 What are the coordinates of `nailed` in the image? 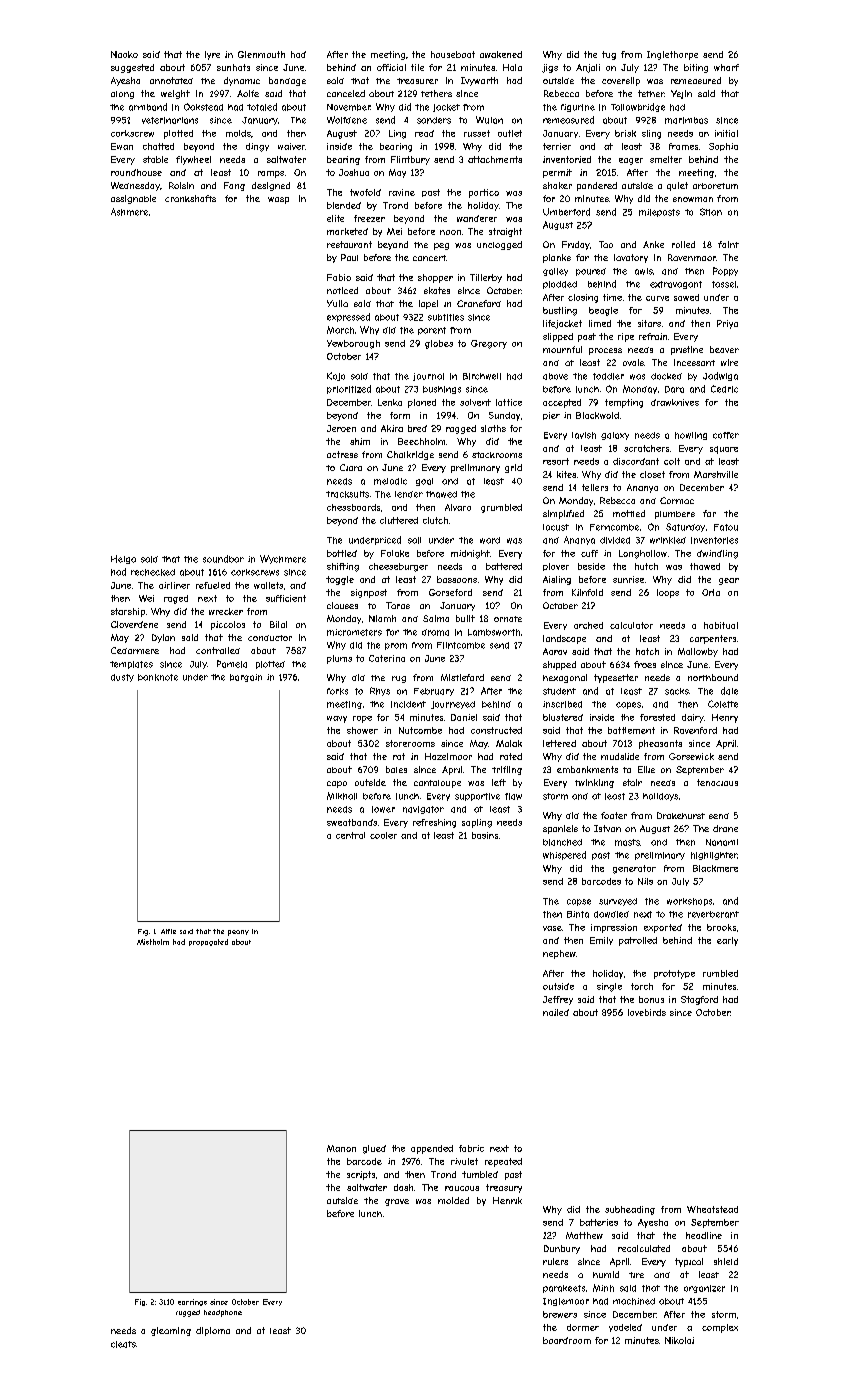 It's located at (556, 1012).
